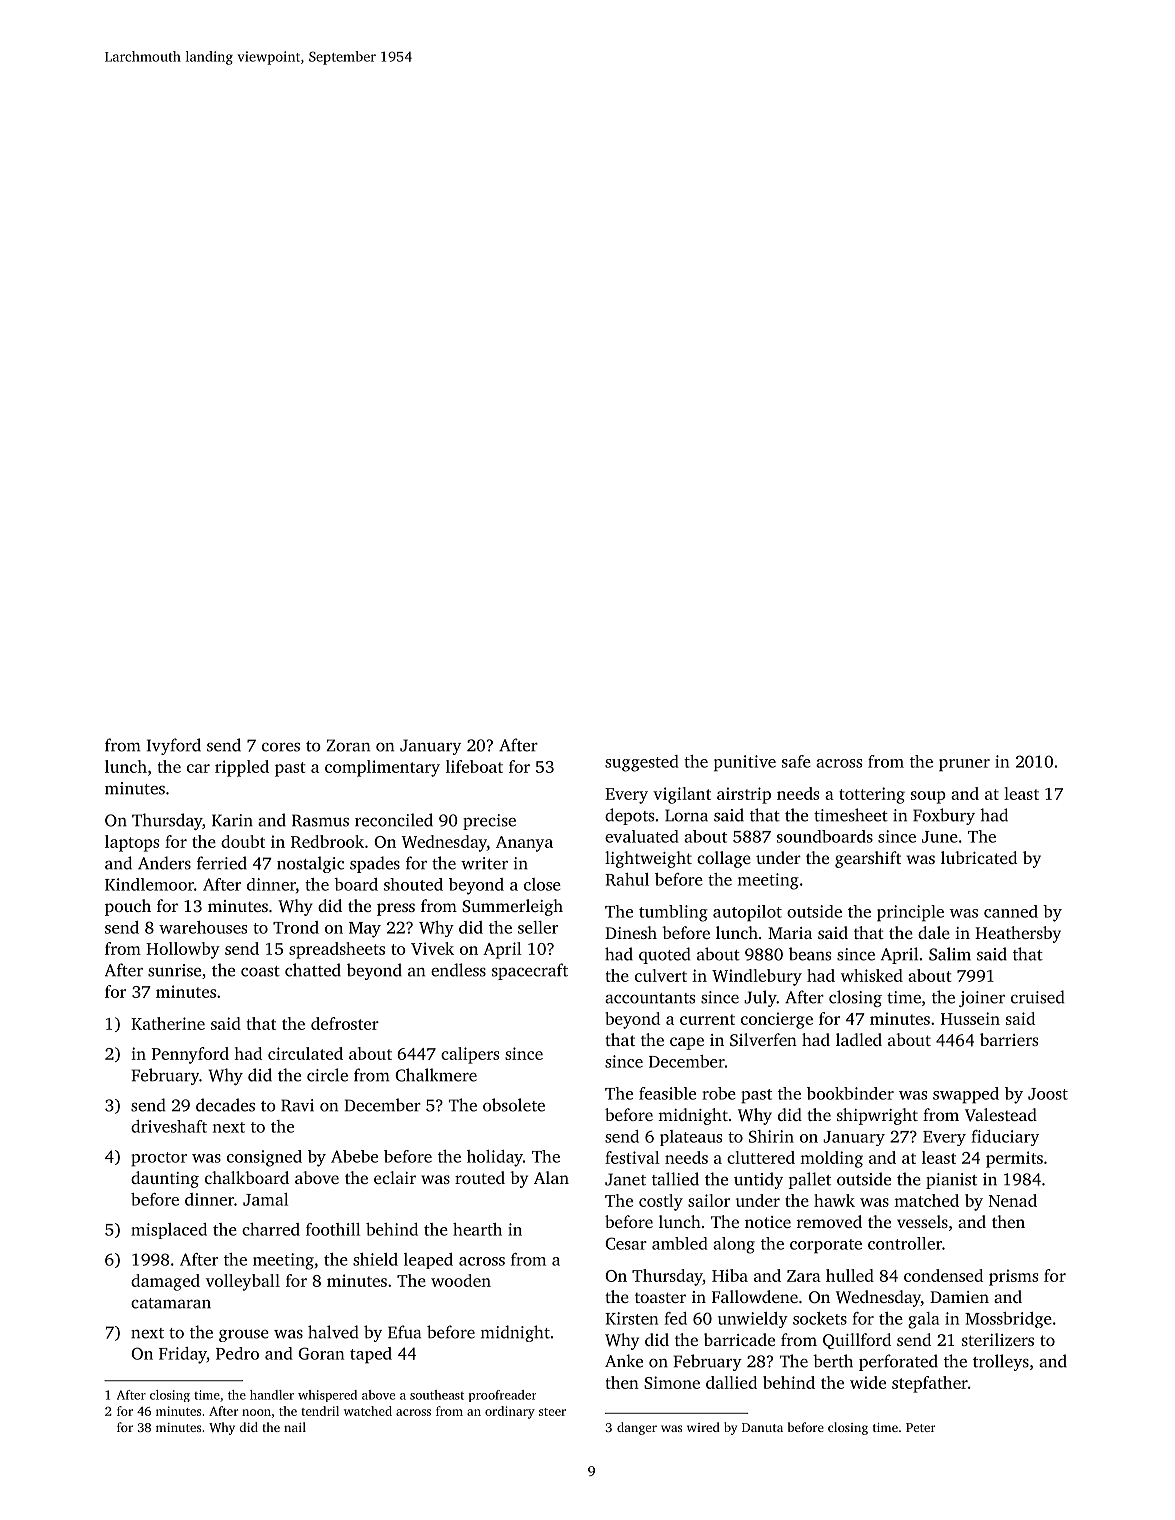  Describe the element at coordinates (707, 1019) in the screenshot. I see `current` at that location.
